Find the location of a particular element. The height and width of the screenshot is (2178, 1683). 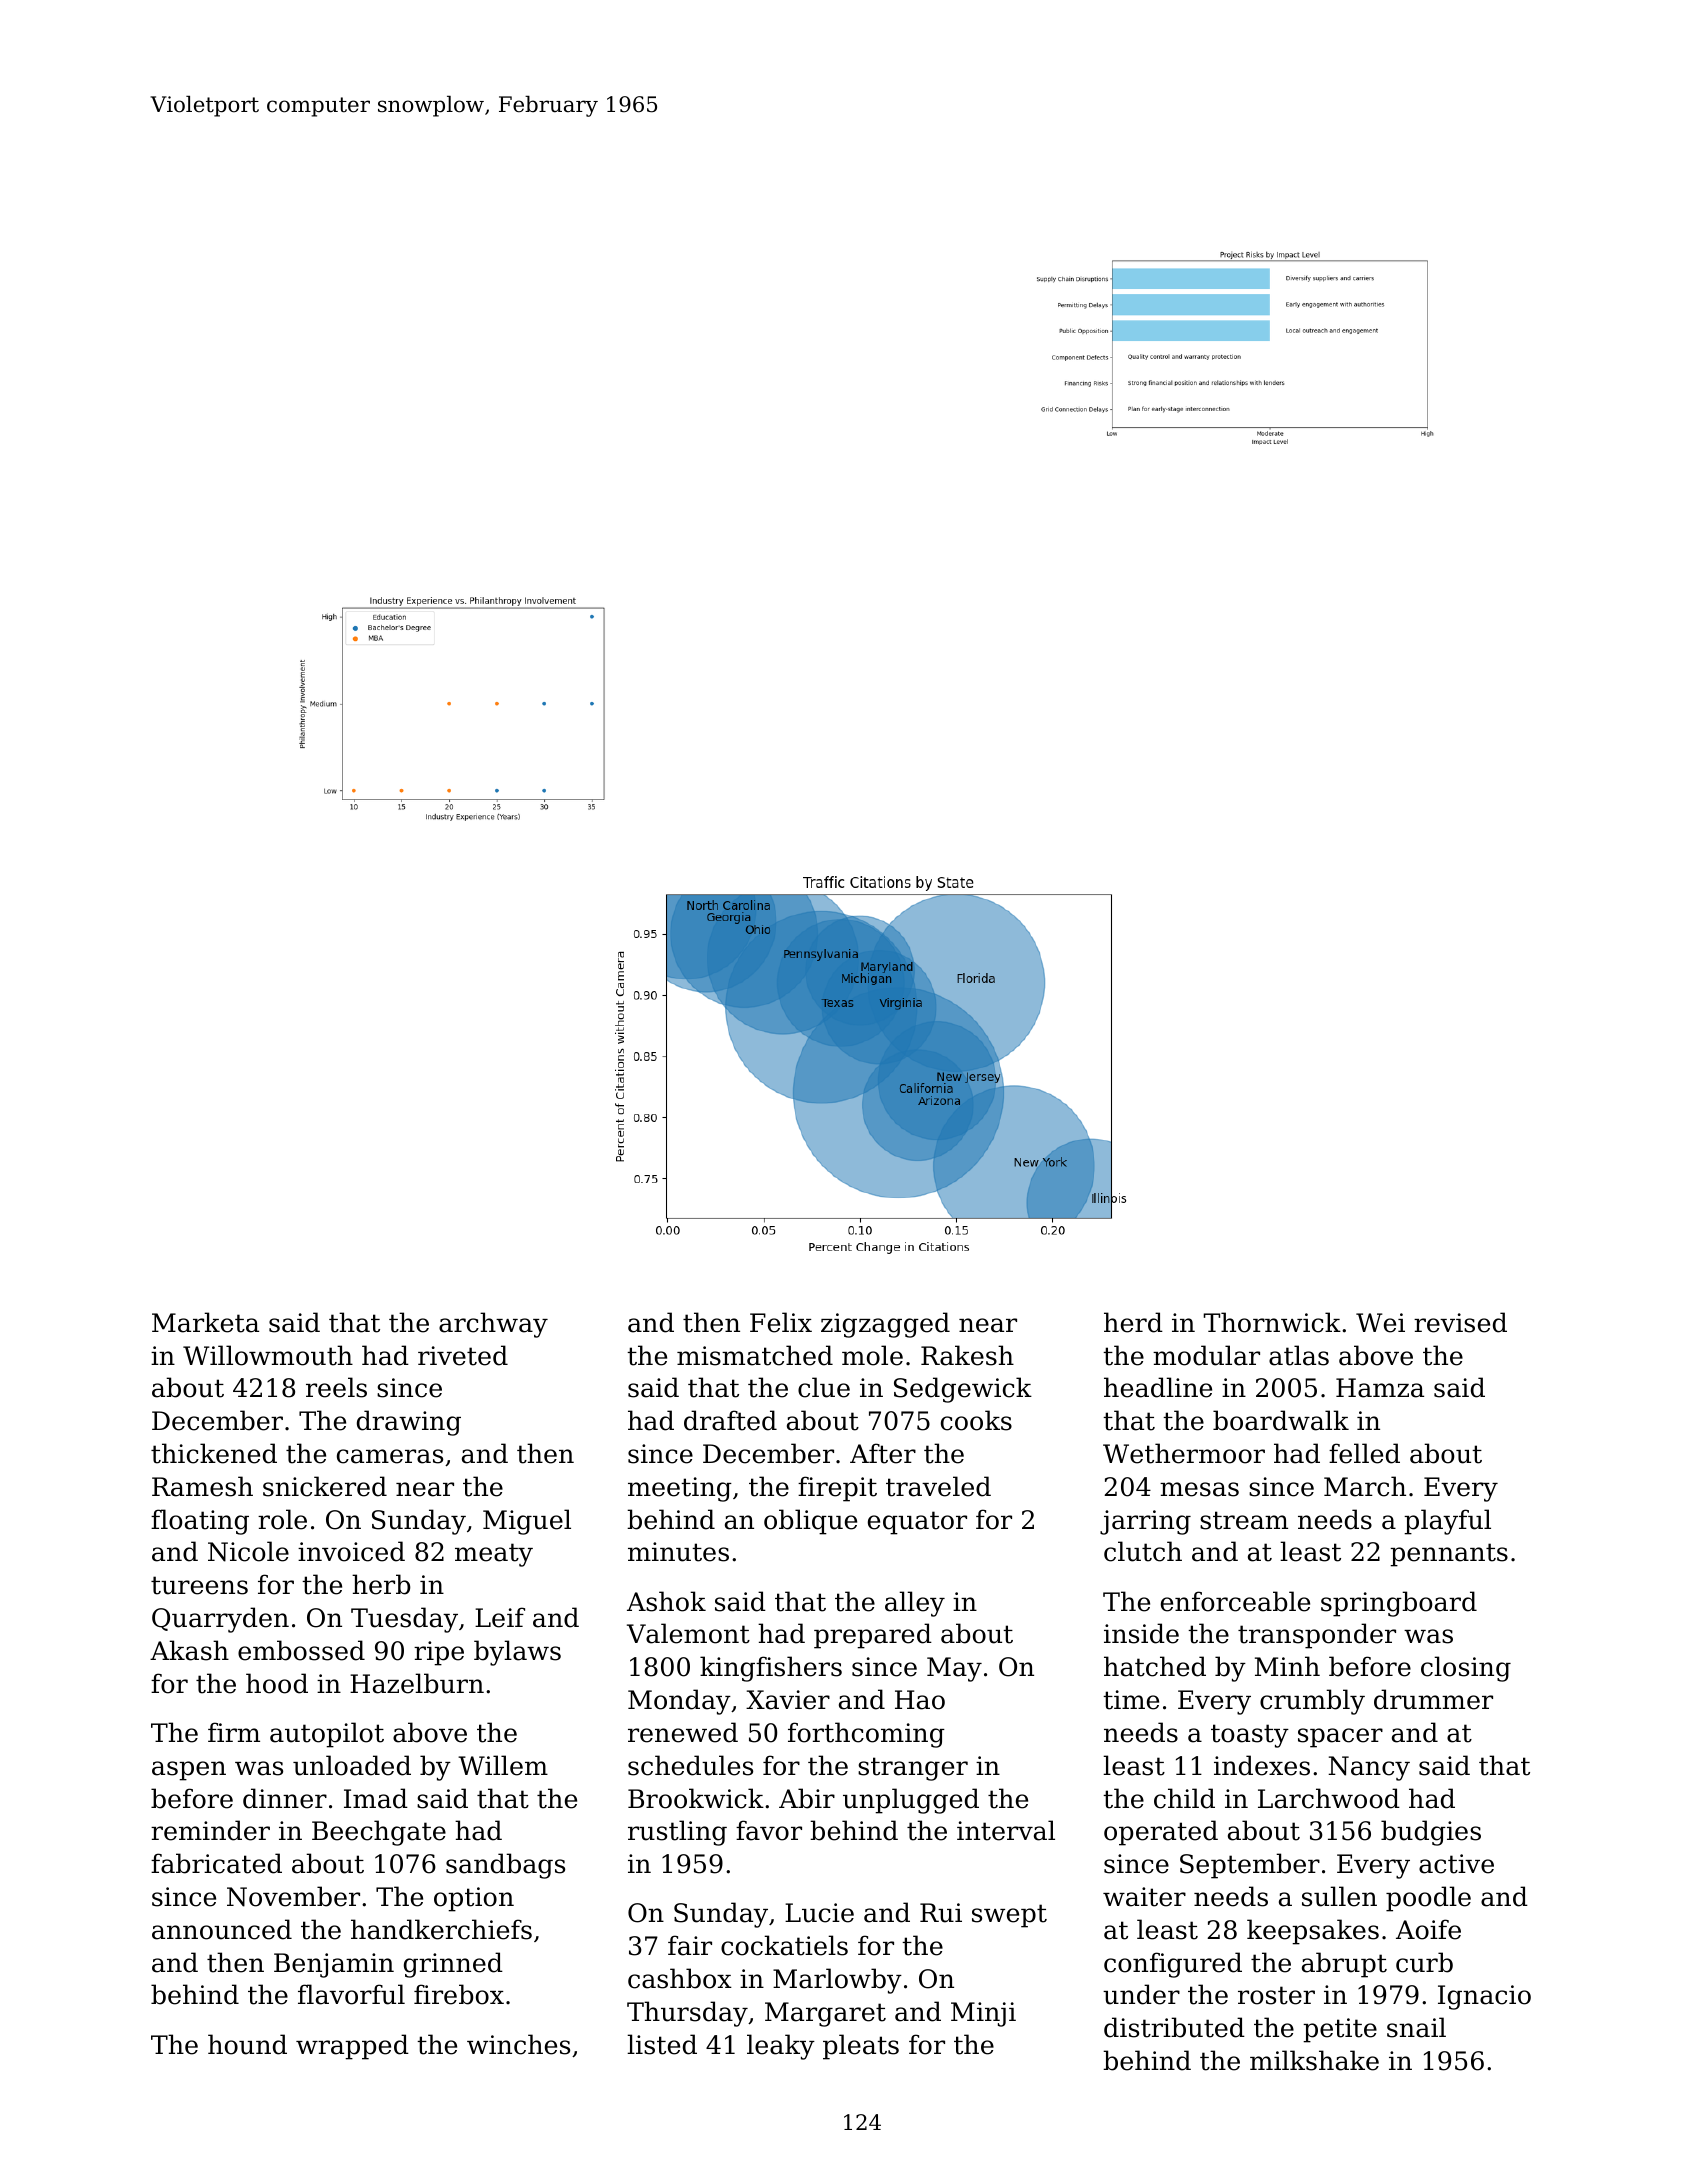

leaky is located at coordinates (781, 2047).
